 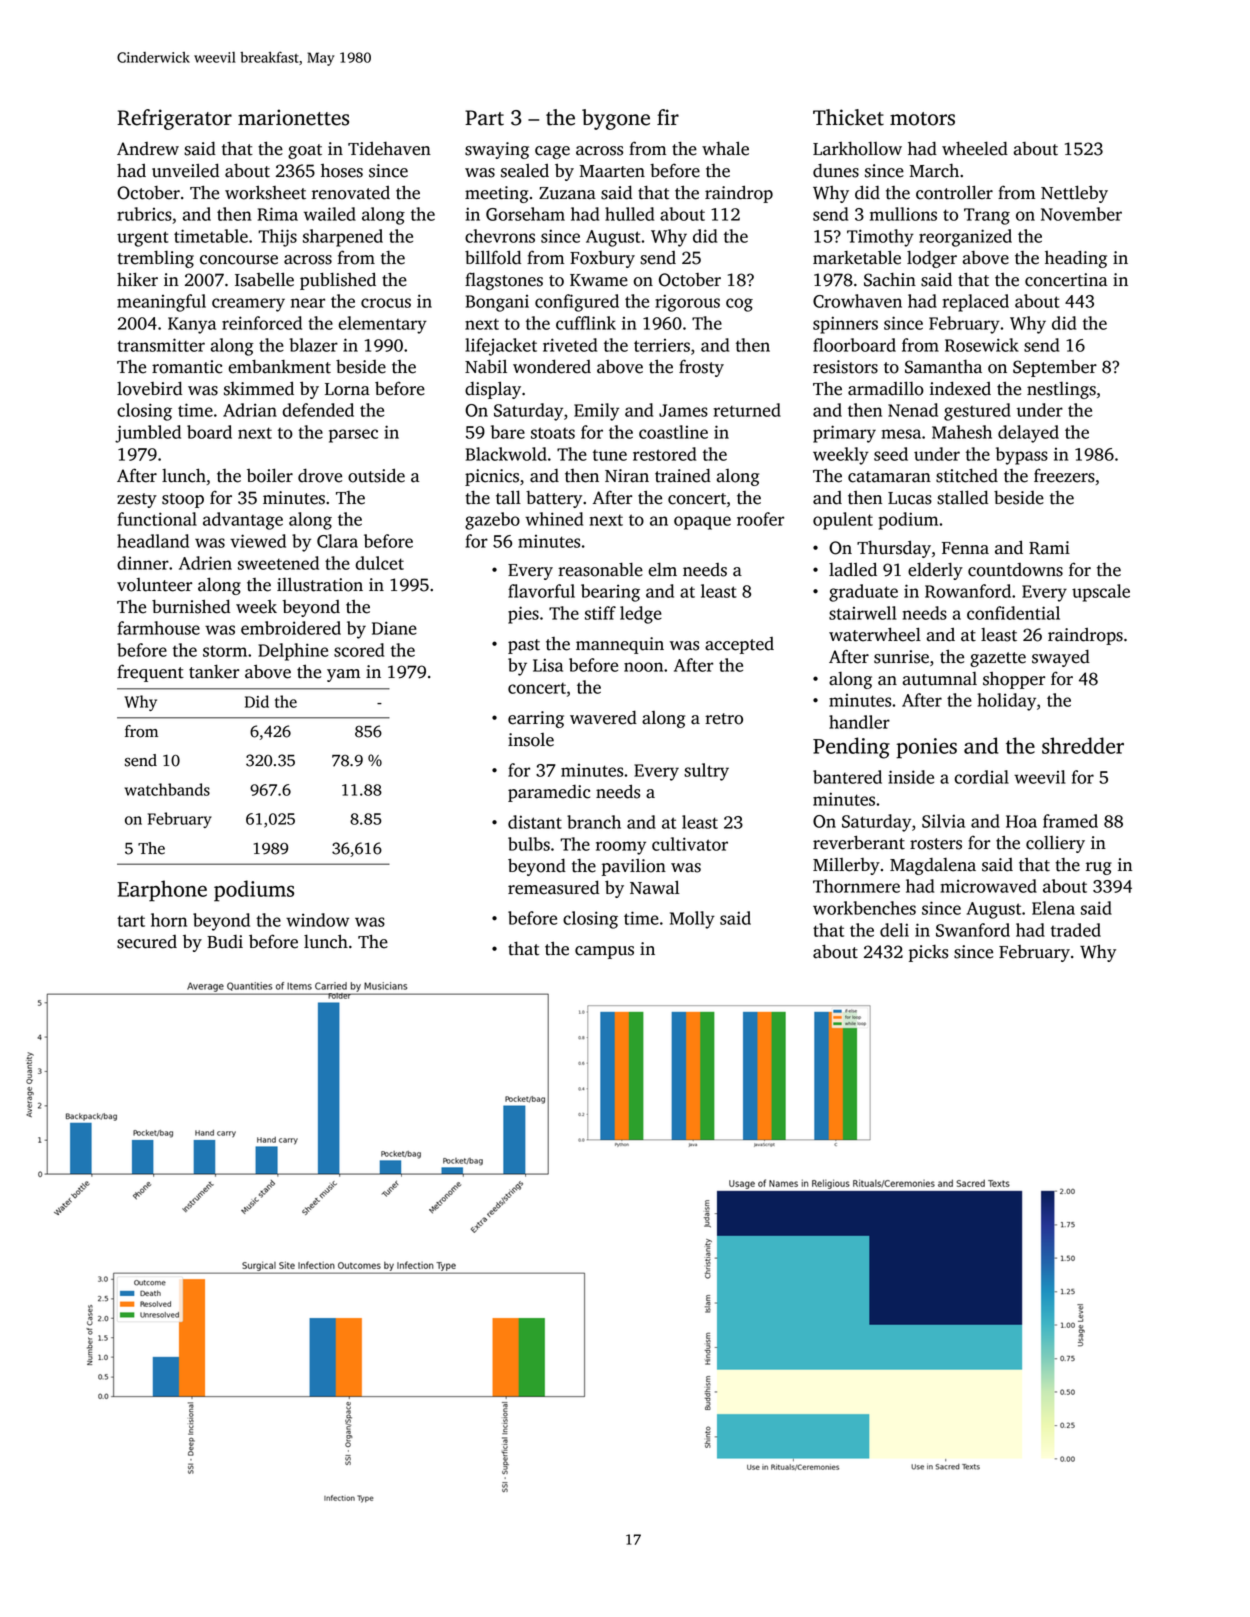 What do you see at coordinates (1070, 821) in the image?
I see `framed` at bounding box center [1070, 821].
